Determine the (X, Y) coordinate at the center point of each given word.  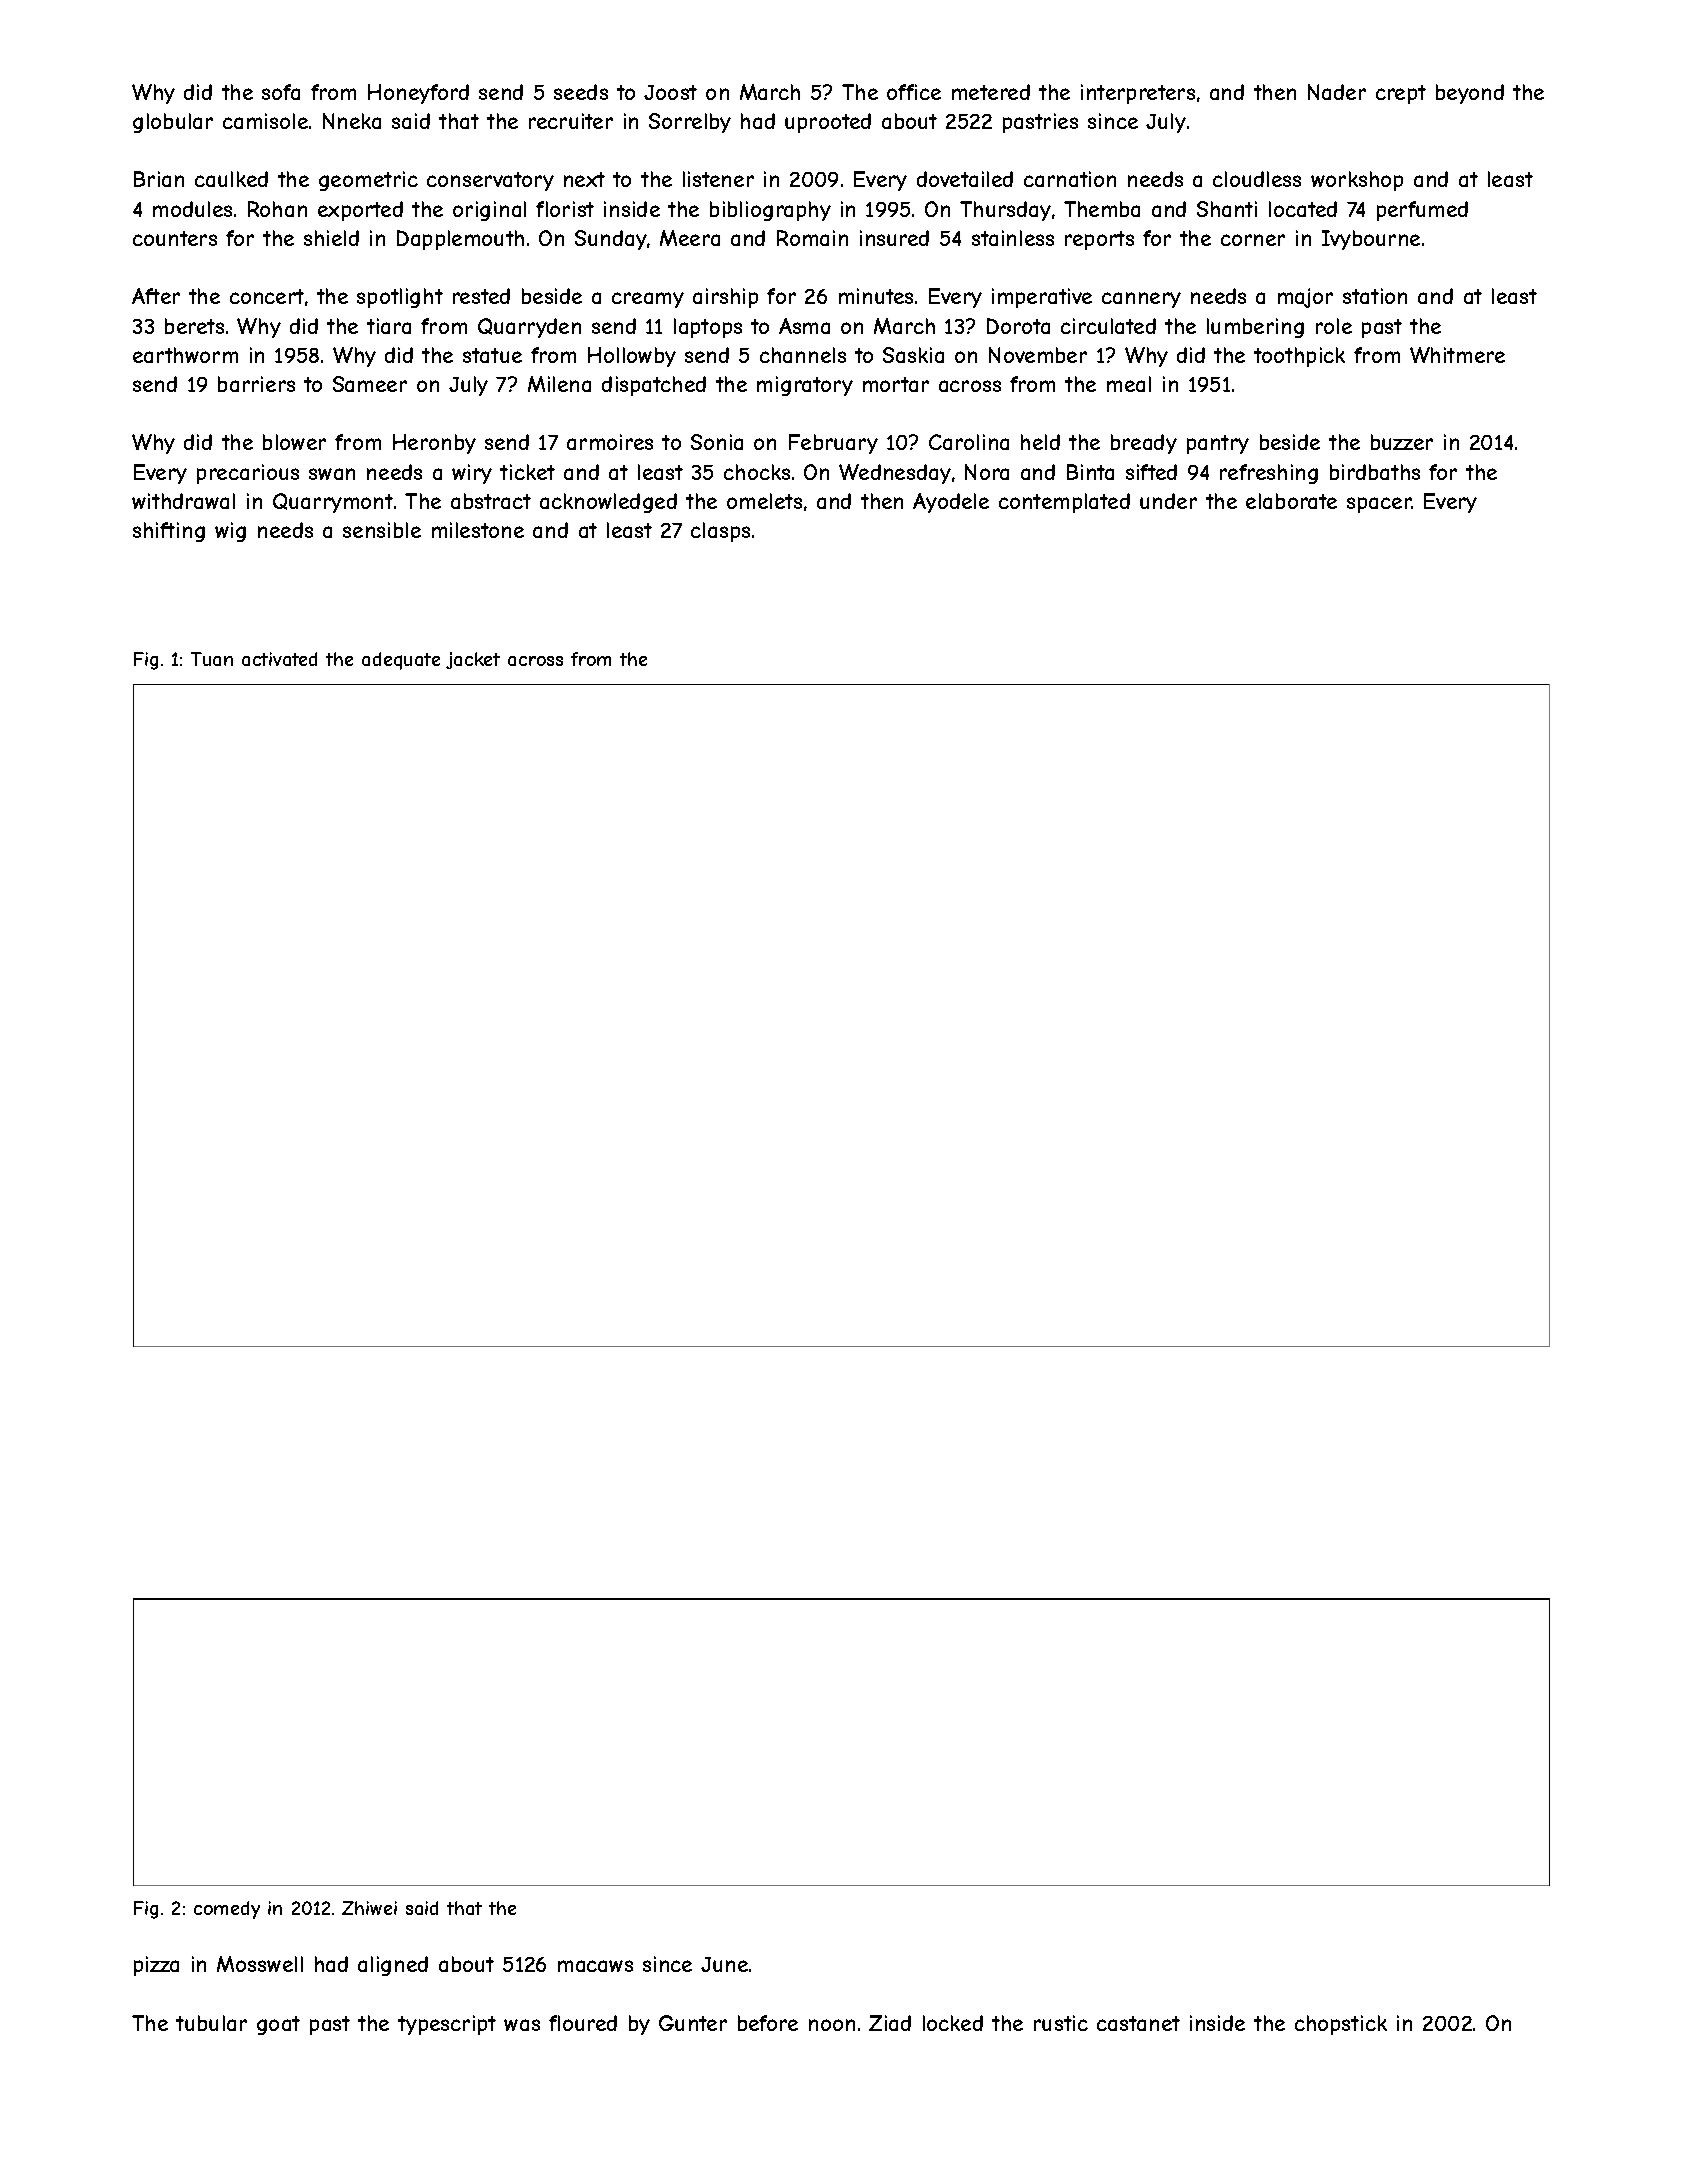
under (1168, 501)
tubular (211, 2023)
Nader (1337, 92)
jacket (473, 660)
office (914, 92)
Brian (159, 179)
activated (279, 659)
